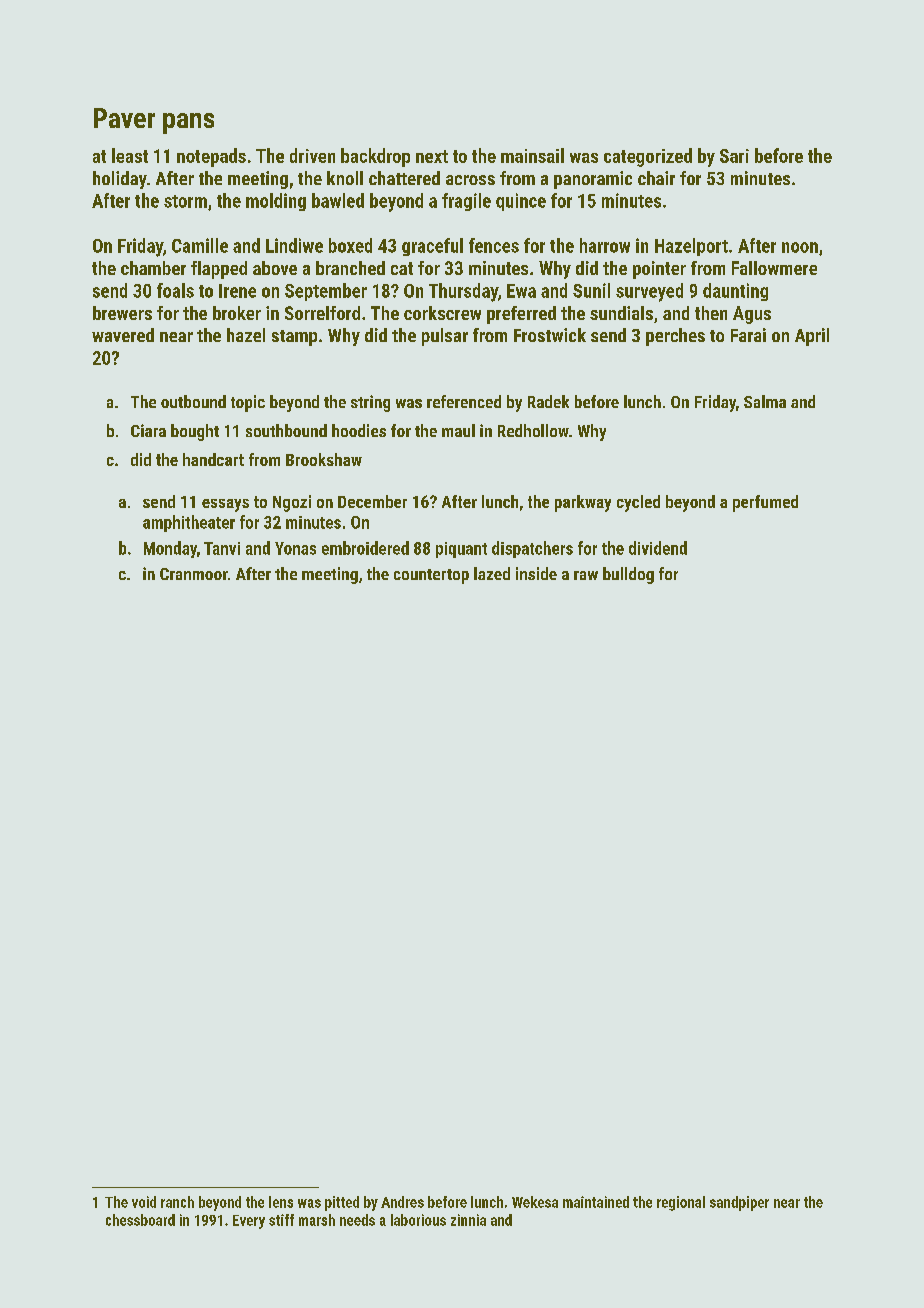  I want to click on Cranmoor, so click(194, 574).
